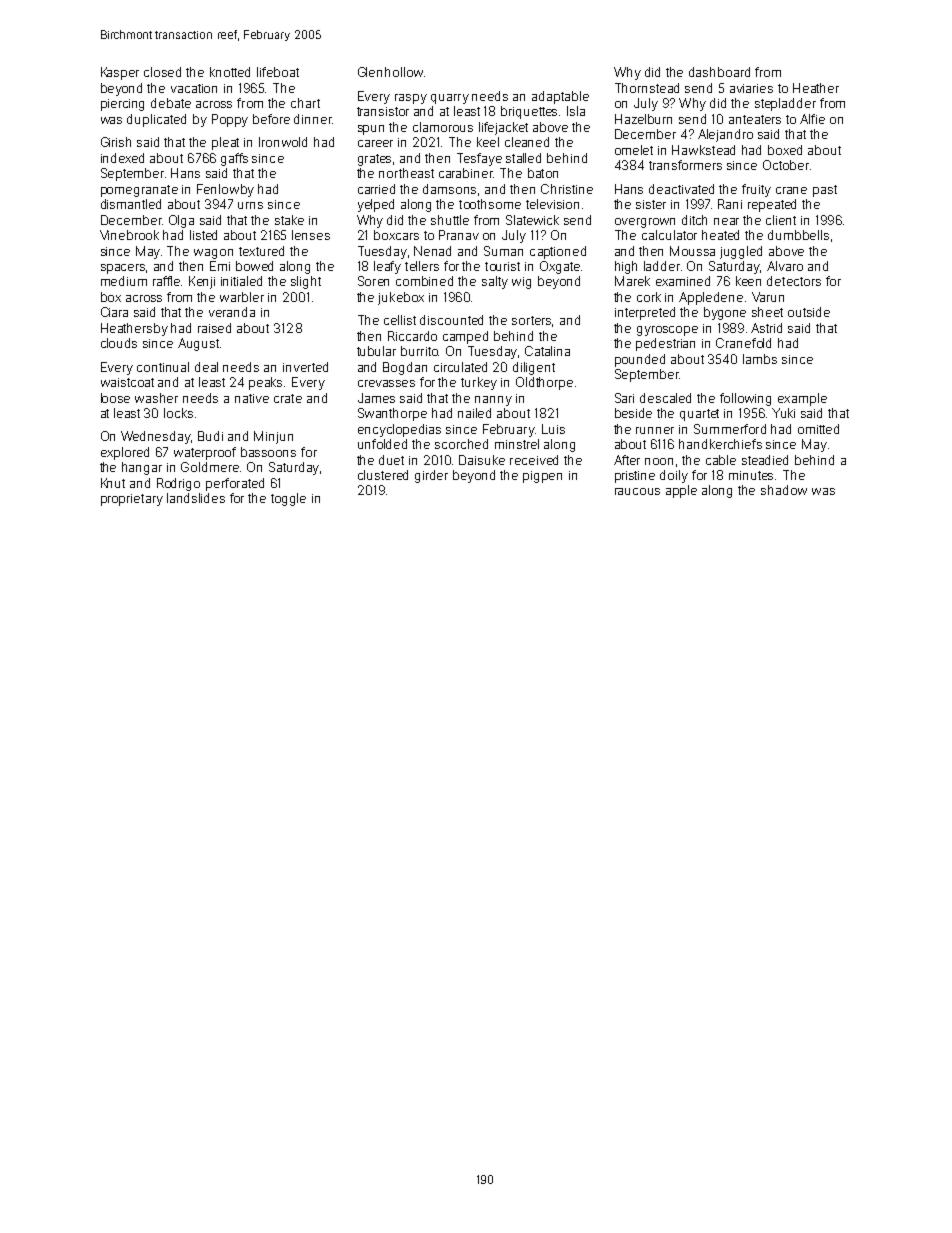 This document has height=1233, width=952. Describe the element at coordinates (431, 476) in the document. I see `girder` at that location.
